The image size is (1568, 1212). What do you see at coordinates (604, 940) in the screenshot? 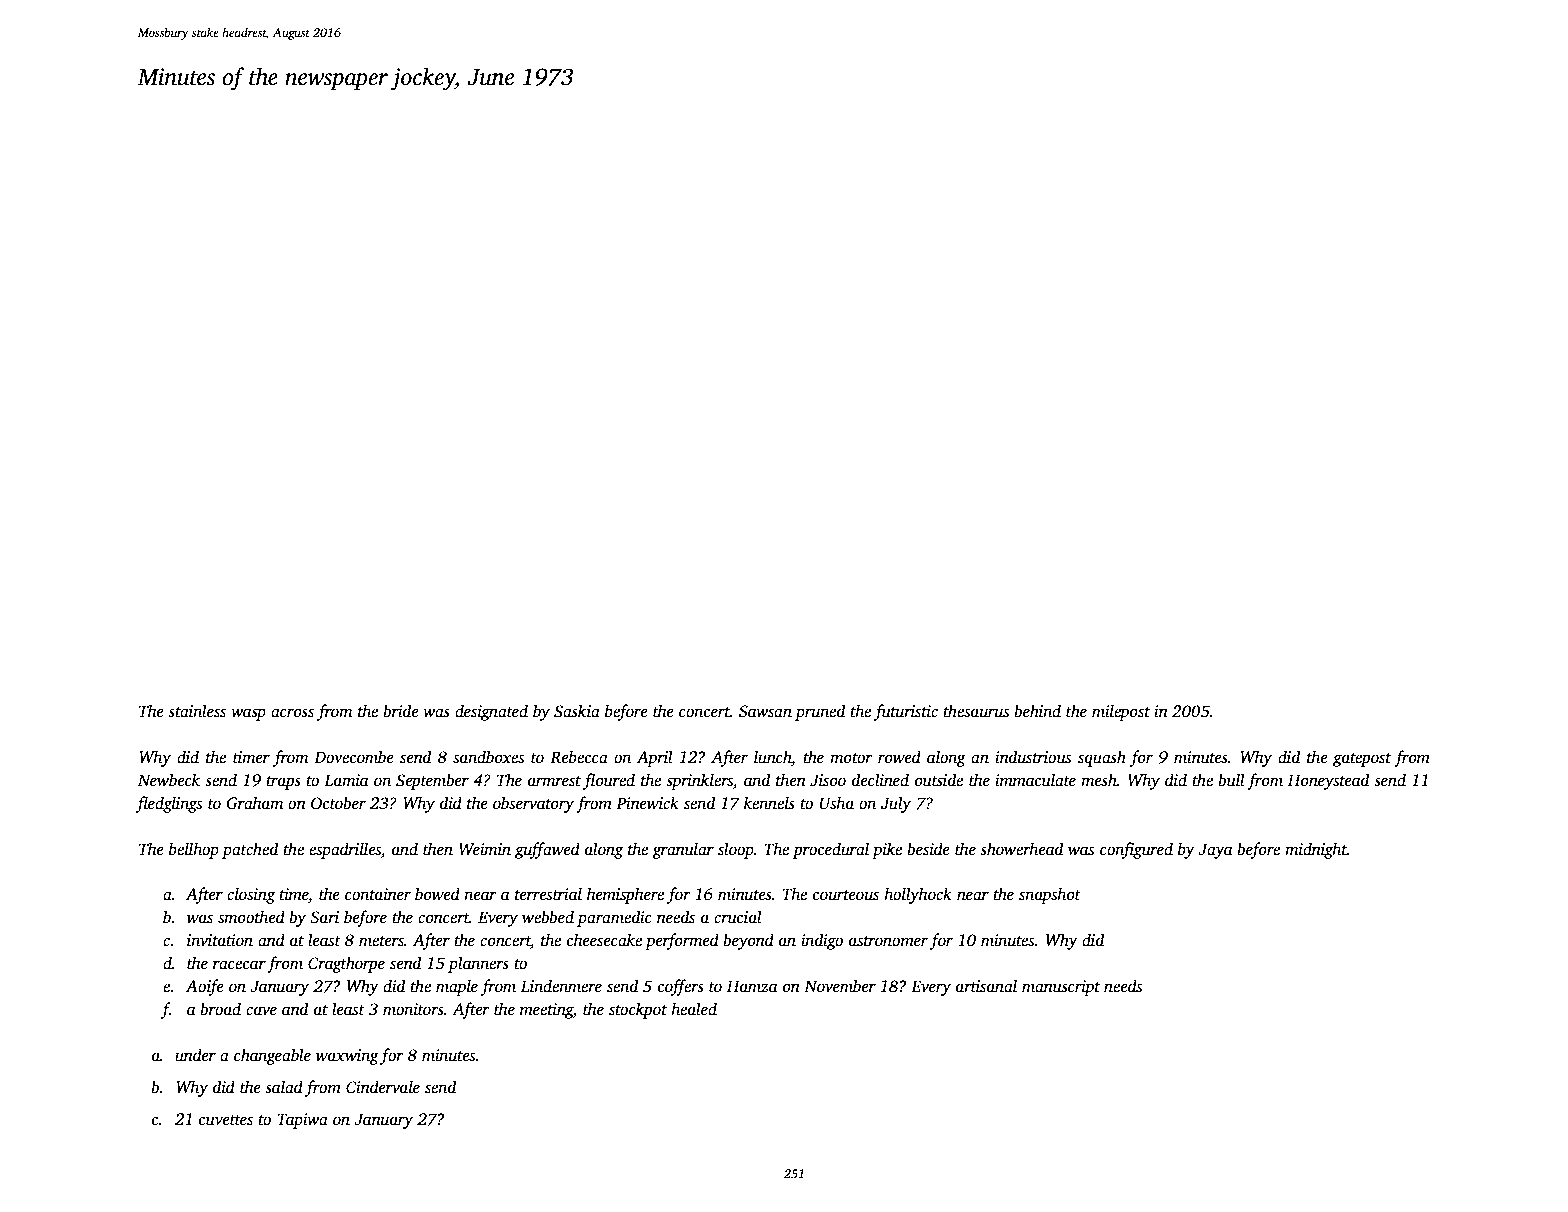
I see `cheesecake` at bounding box center [604, 940].
